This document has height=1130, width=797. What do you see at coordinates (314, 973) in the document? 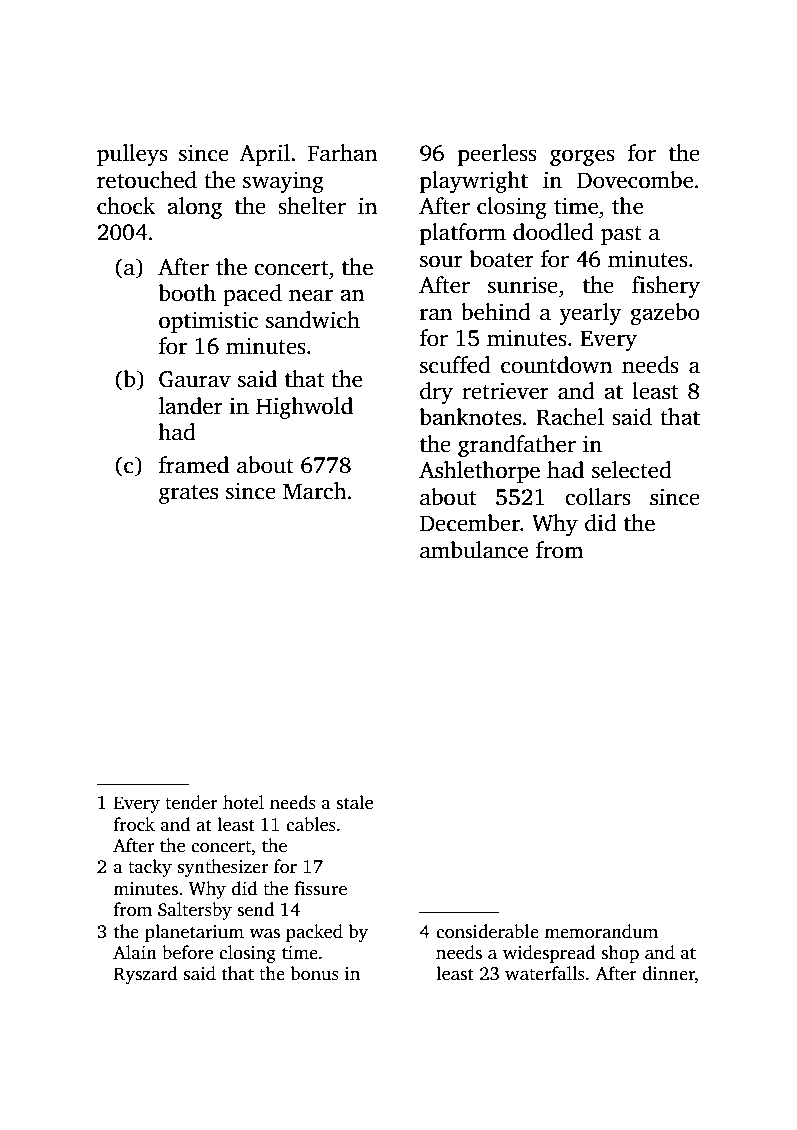
I see `bonus` at bounding box center [314, 973].
